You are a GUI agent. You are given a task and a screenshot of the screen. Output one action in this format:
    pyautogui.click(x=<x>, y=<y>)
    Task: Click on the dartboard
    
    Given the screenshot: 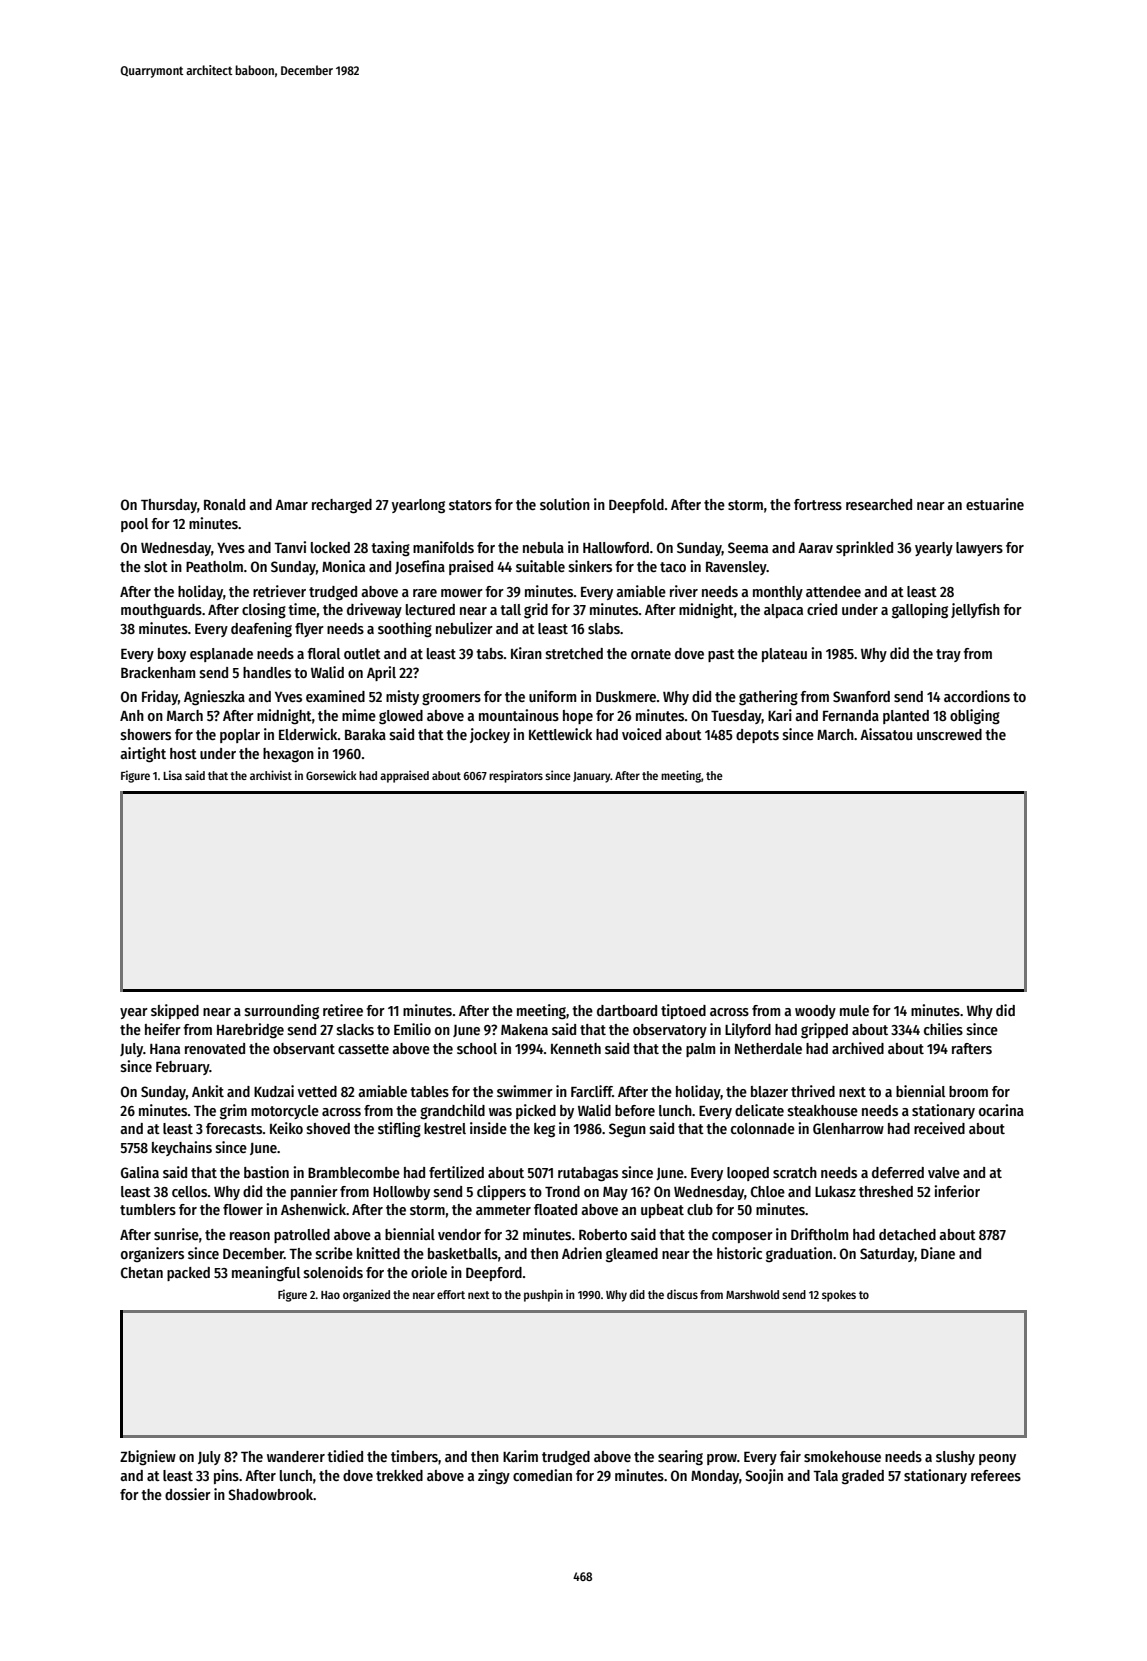 What is the action you would take?
    pyautogui.click(x=627, y=1010)
